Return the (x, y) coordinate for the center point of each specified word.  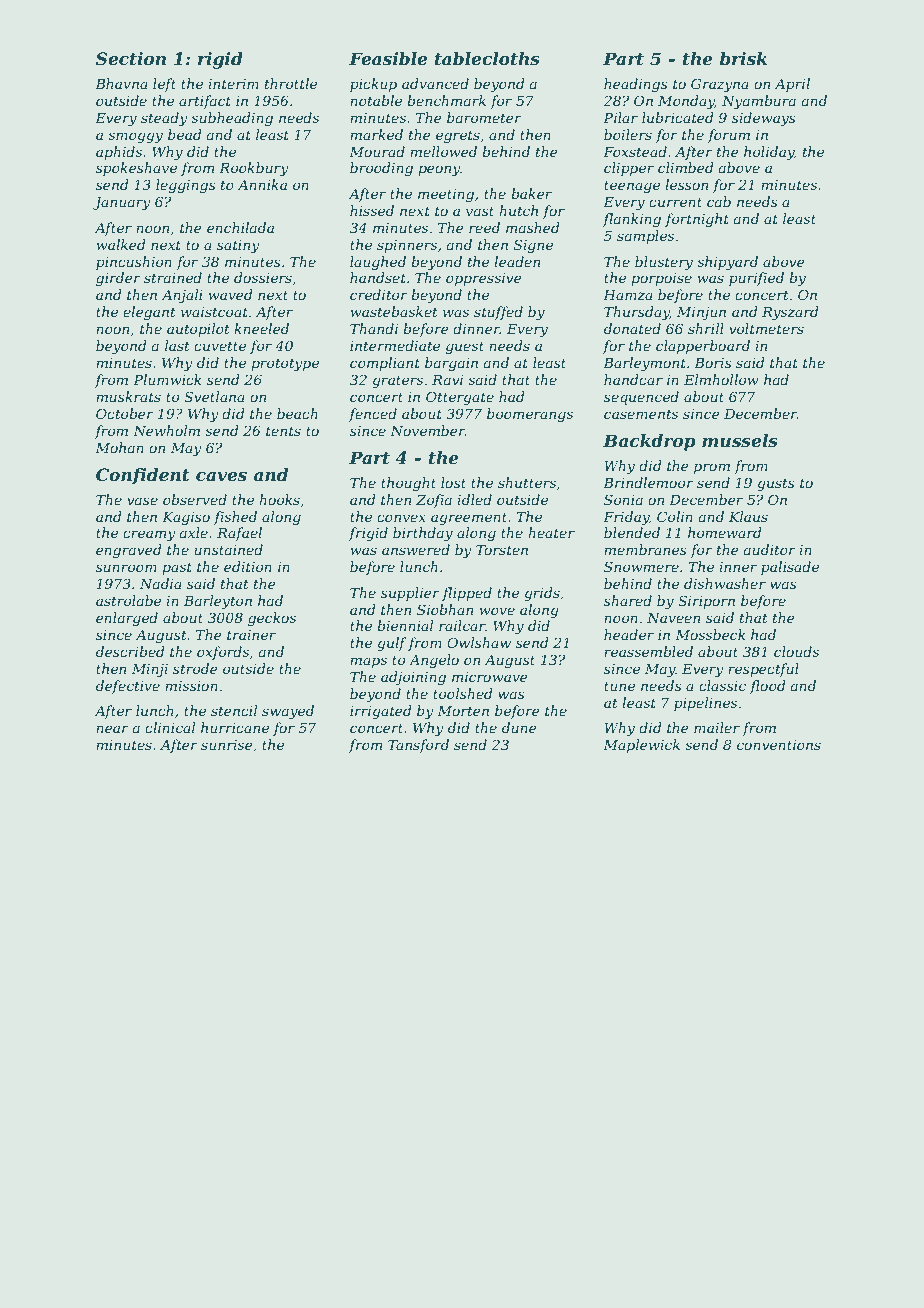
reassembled (648, 651)
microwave (490, 677)
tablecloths (487, 59)
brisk (743, 58)
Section (131, 59)
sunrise (227, 745)
